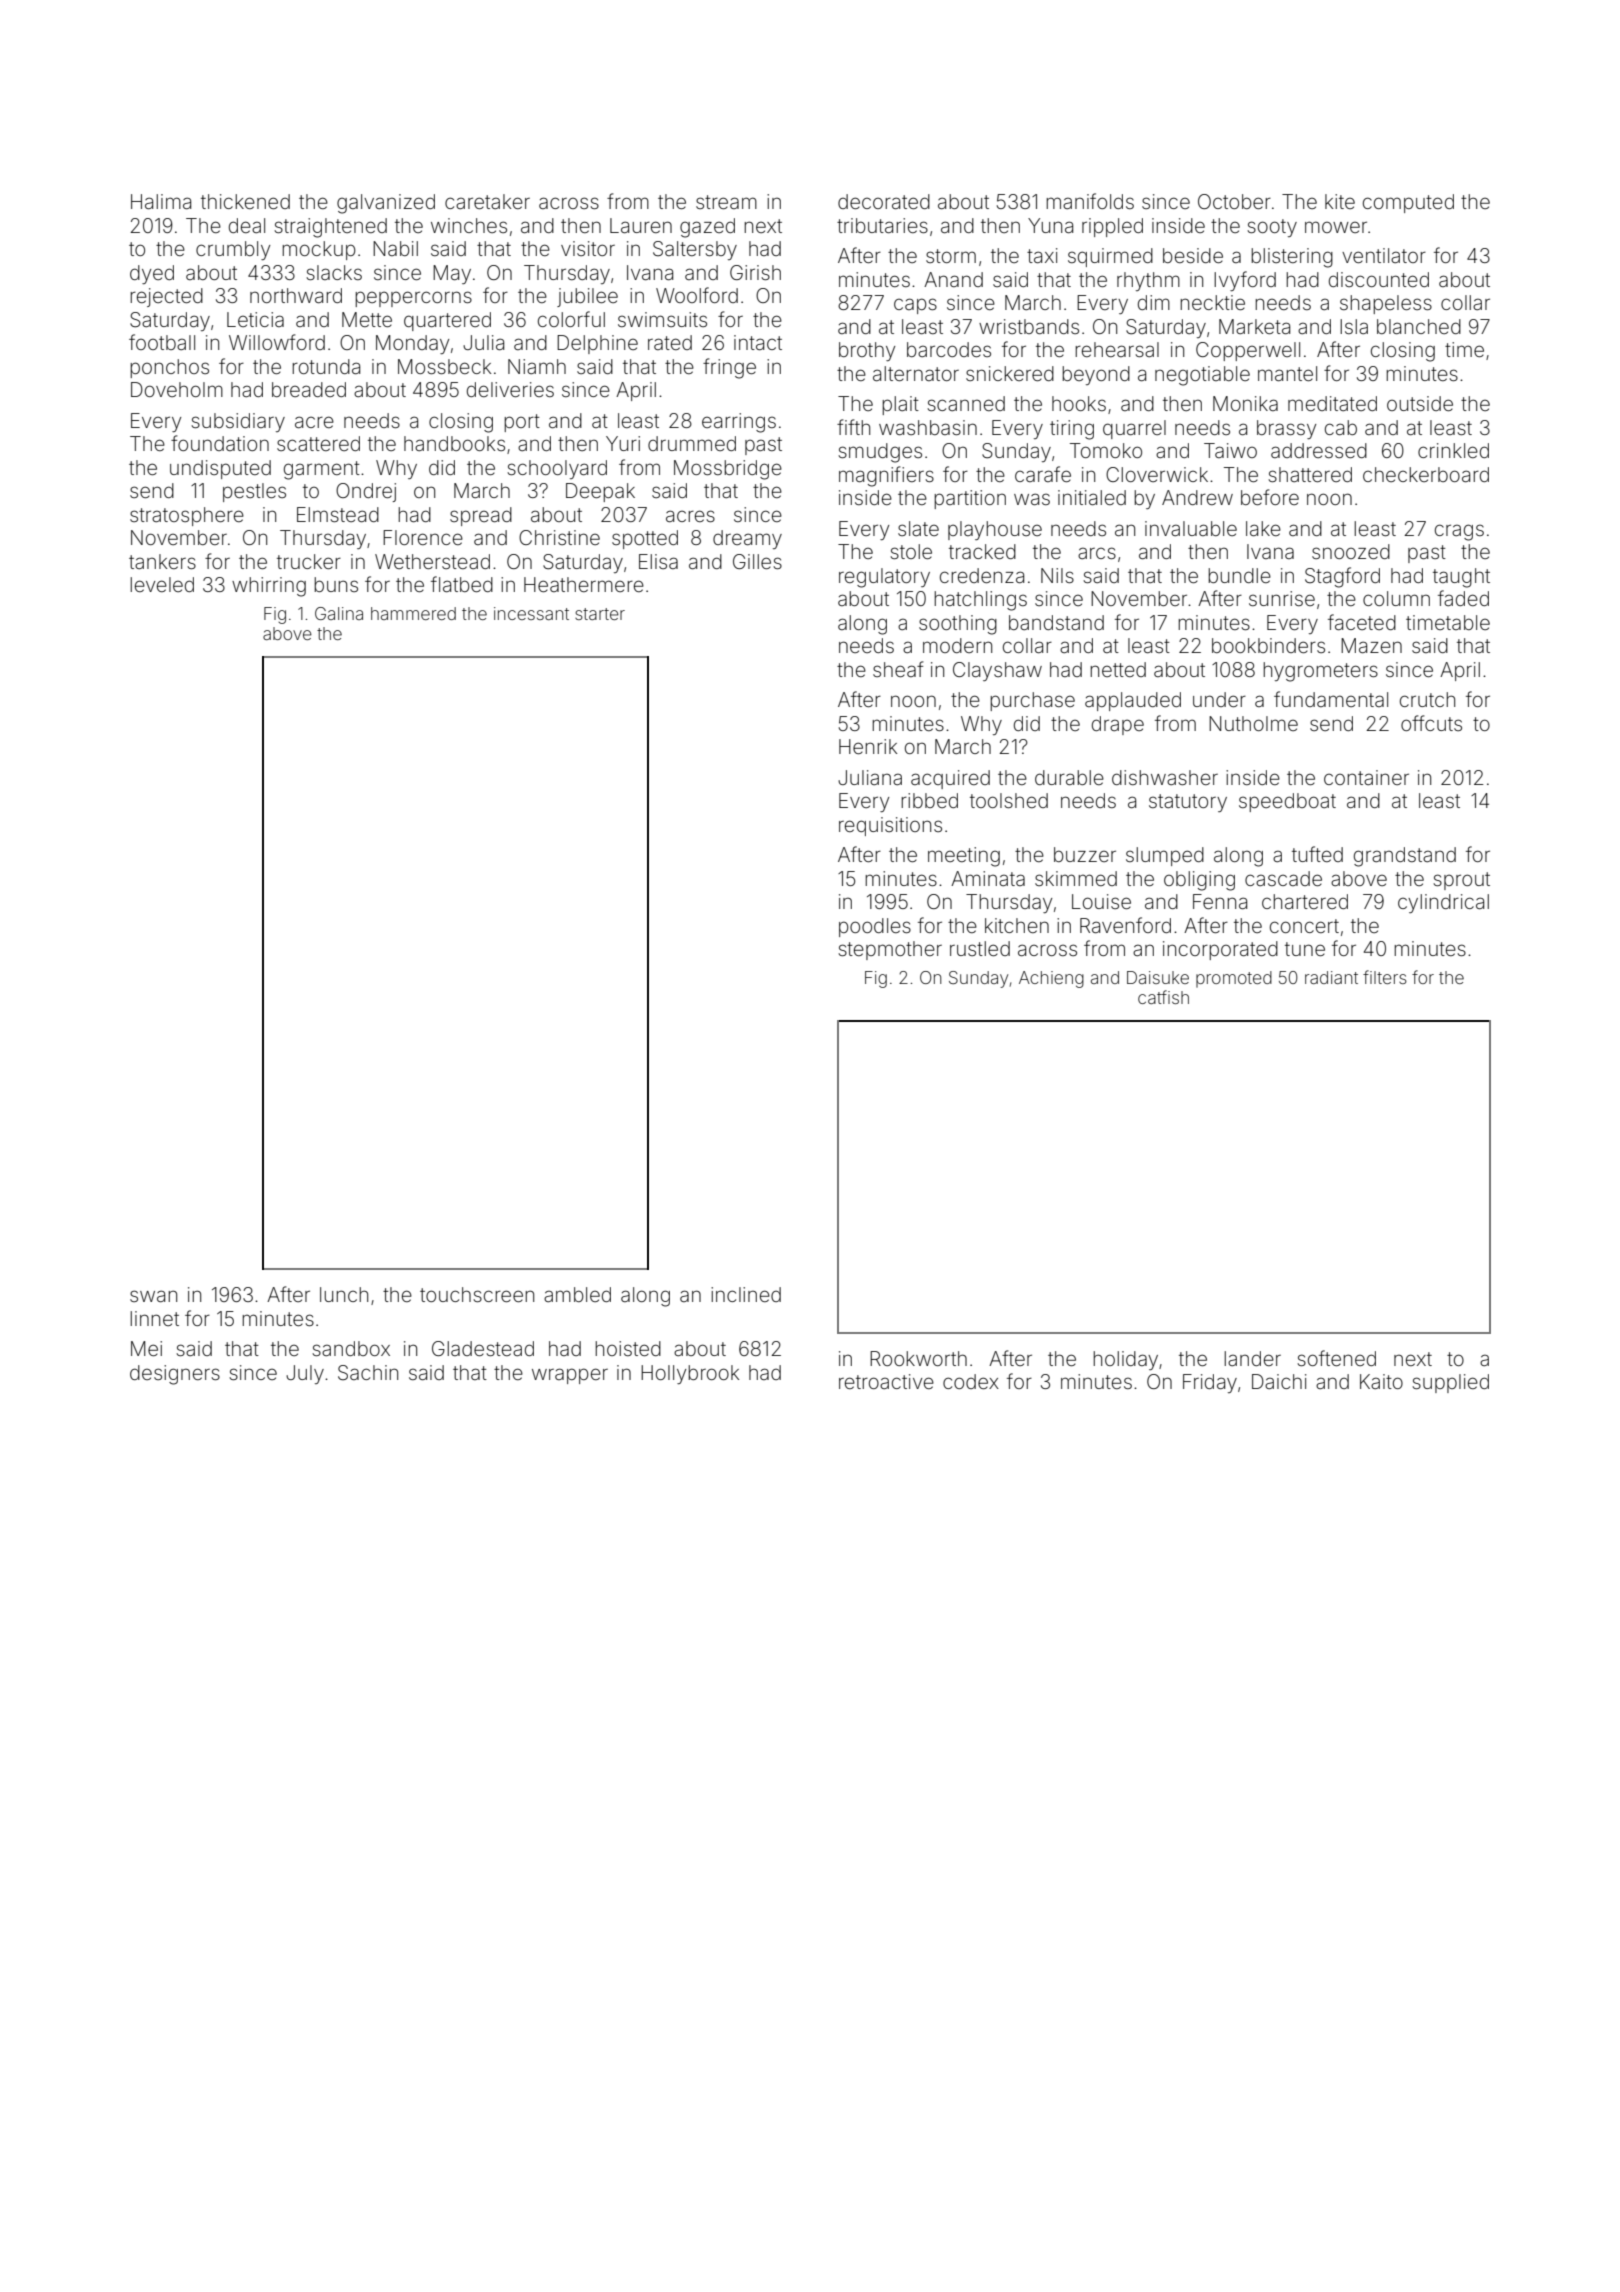 The height and width of the page is (2292, 1620). Describe the element at coordinates (469, 225) in the page. I see `winches` at that location.
